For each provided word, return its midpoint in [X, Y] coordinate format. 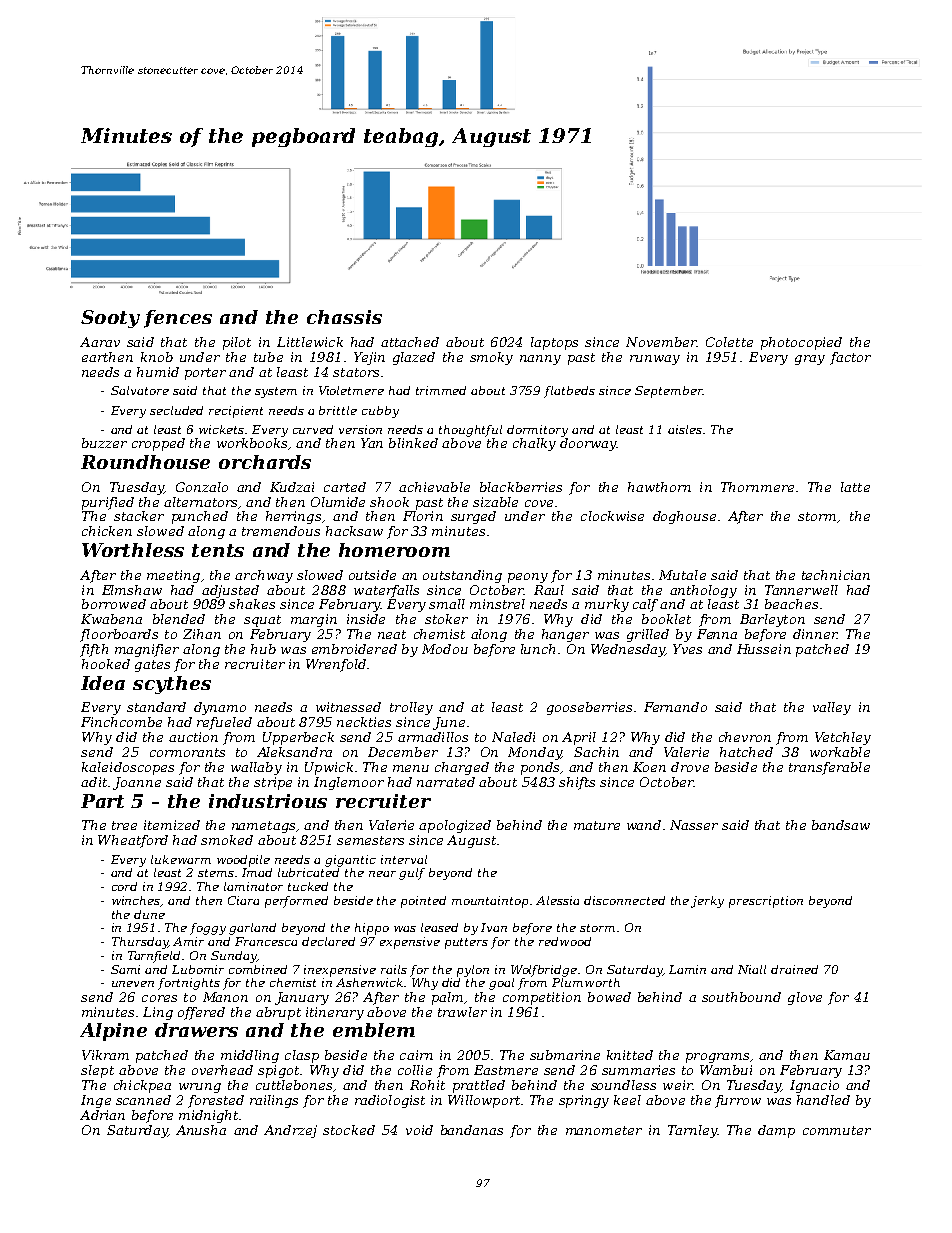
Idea [103, 683]
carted [345, 487]
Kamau [847, 1055]
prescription [766, 902]
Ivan [494, 927]
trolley [411, 708]
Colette [729, 342]
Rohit [427, 1085]
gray [810, 360]
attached [410, 342]
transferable [829, 768]
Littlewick [310, 342]
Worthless [133, 550]
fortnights [189, 984]
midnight [208, 1116]
